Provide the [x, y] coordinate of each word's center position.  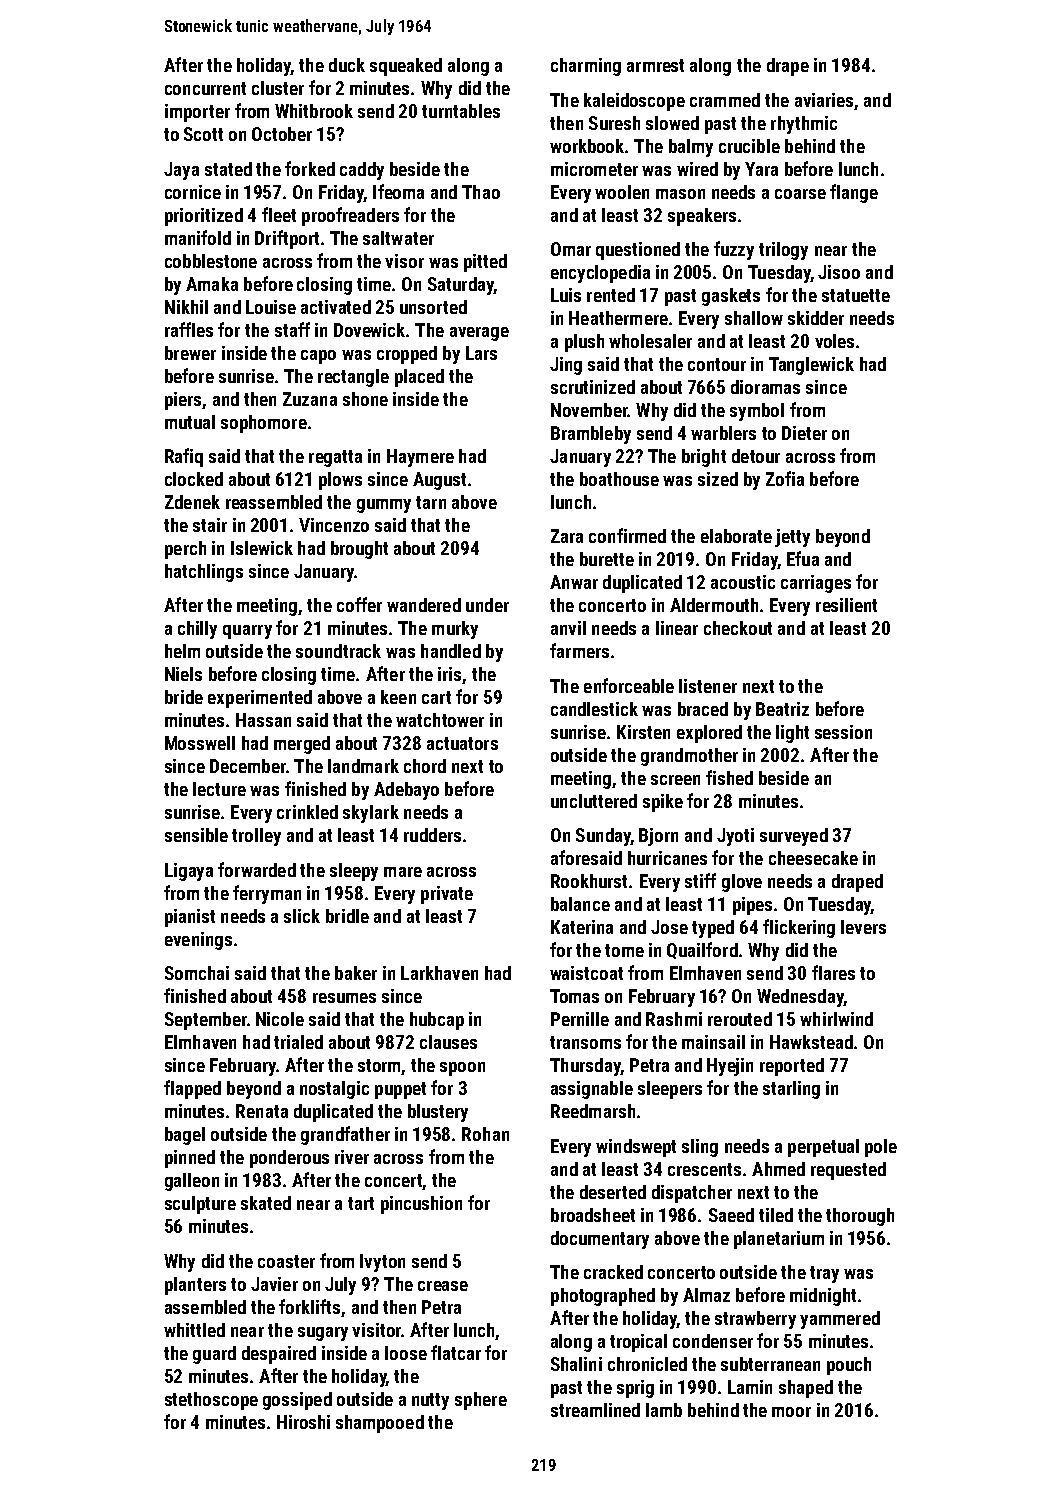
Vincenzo [334, 525]
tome [624, 950]
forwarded [257, 869]
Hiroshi [303, 1422]
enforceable [629, 685]
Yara [761, 169]
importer [197, 113]
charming [586, 67]
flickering [799, 928]
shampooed [380, 1424]
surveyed [794, 837]
